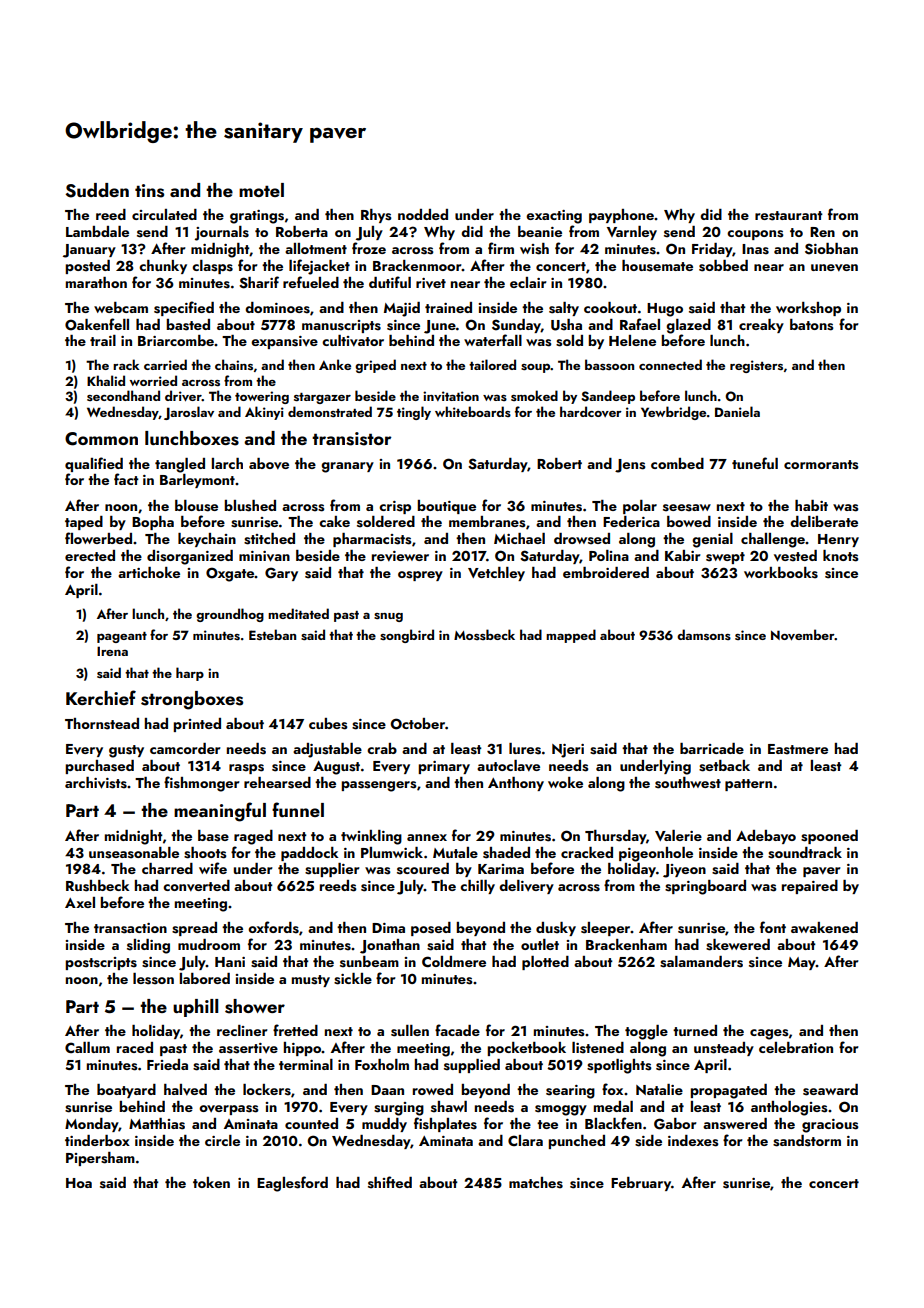 This image has width=924, height=1308. What do you see at coordinates (798, 749) in the image?
I see `Eastmere` at bounding box center [798, 749].
